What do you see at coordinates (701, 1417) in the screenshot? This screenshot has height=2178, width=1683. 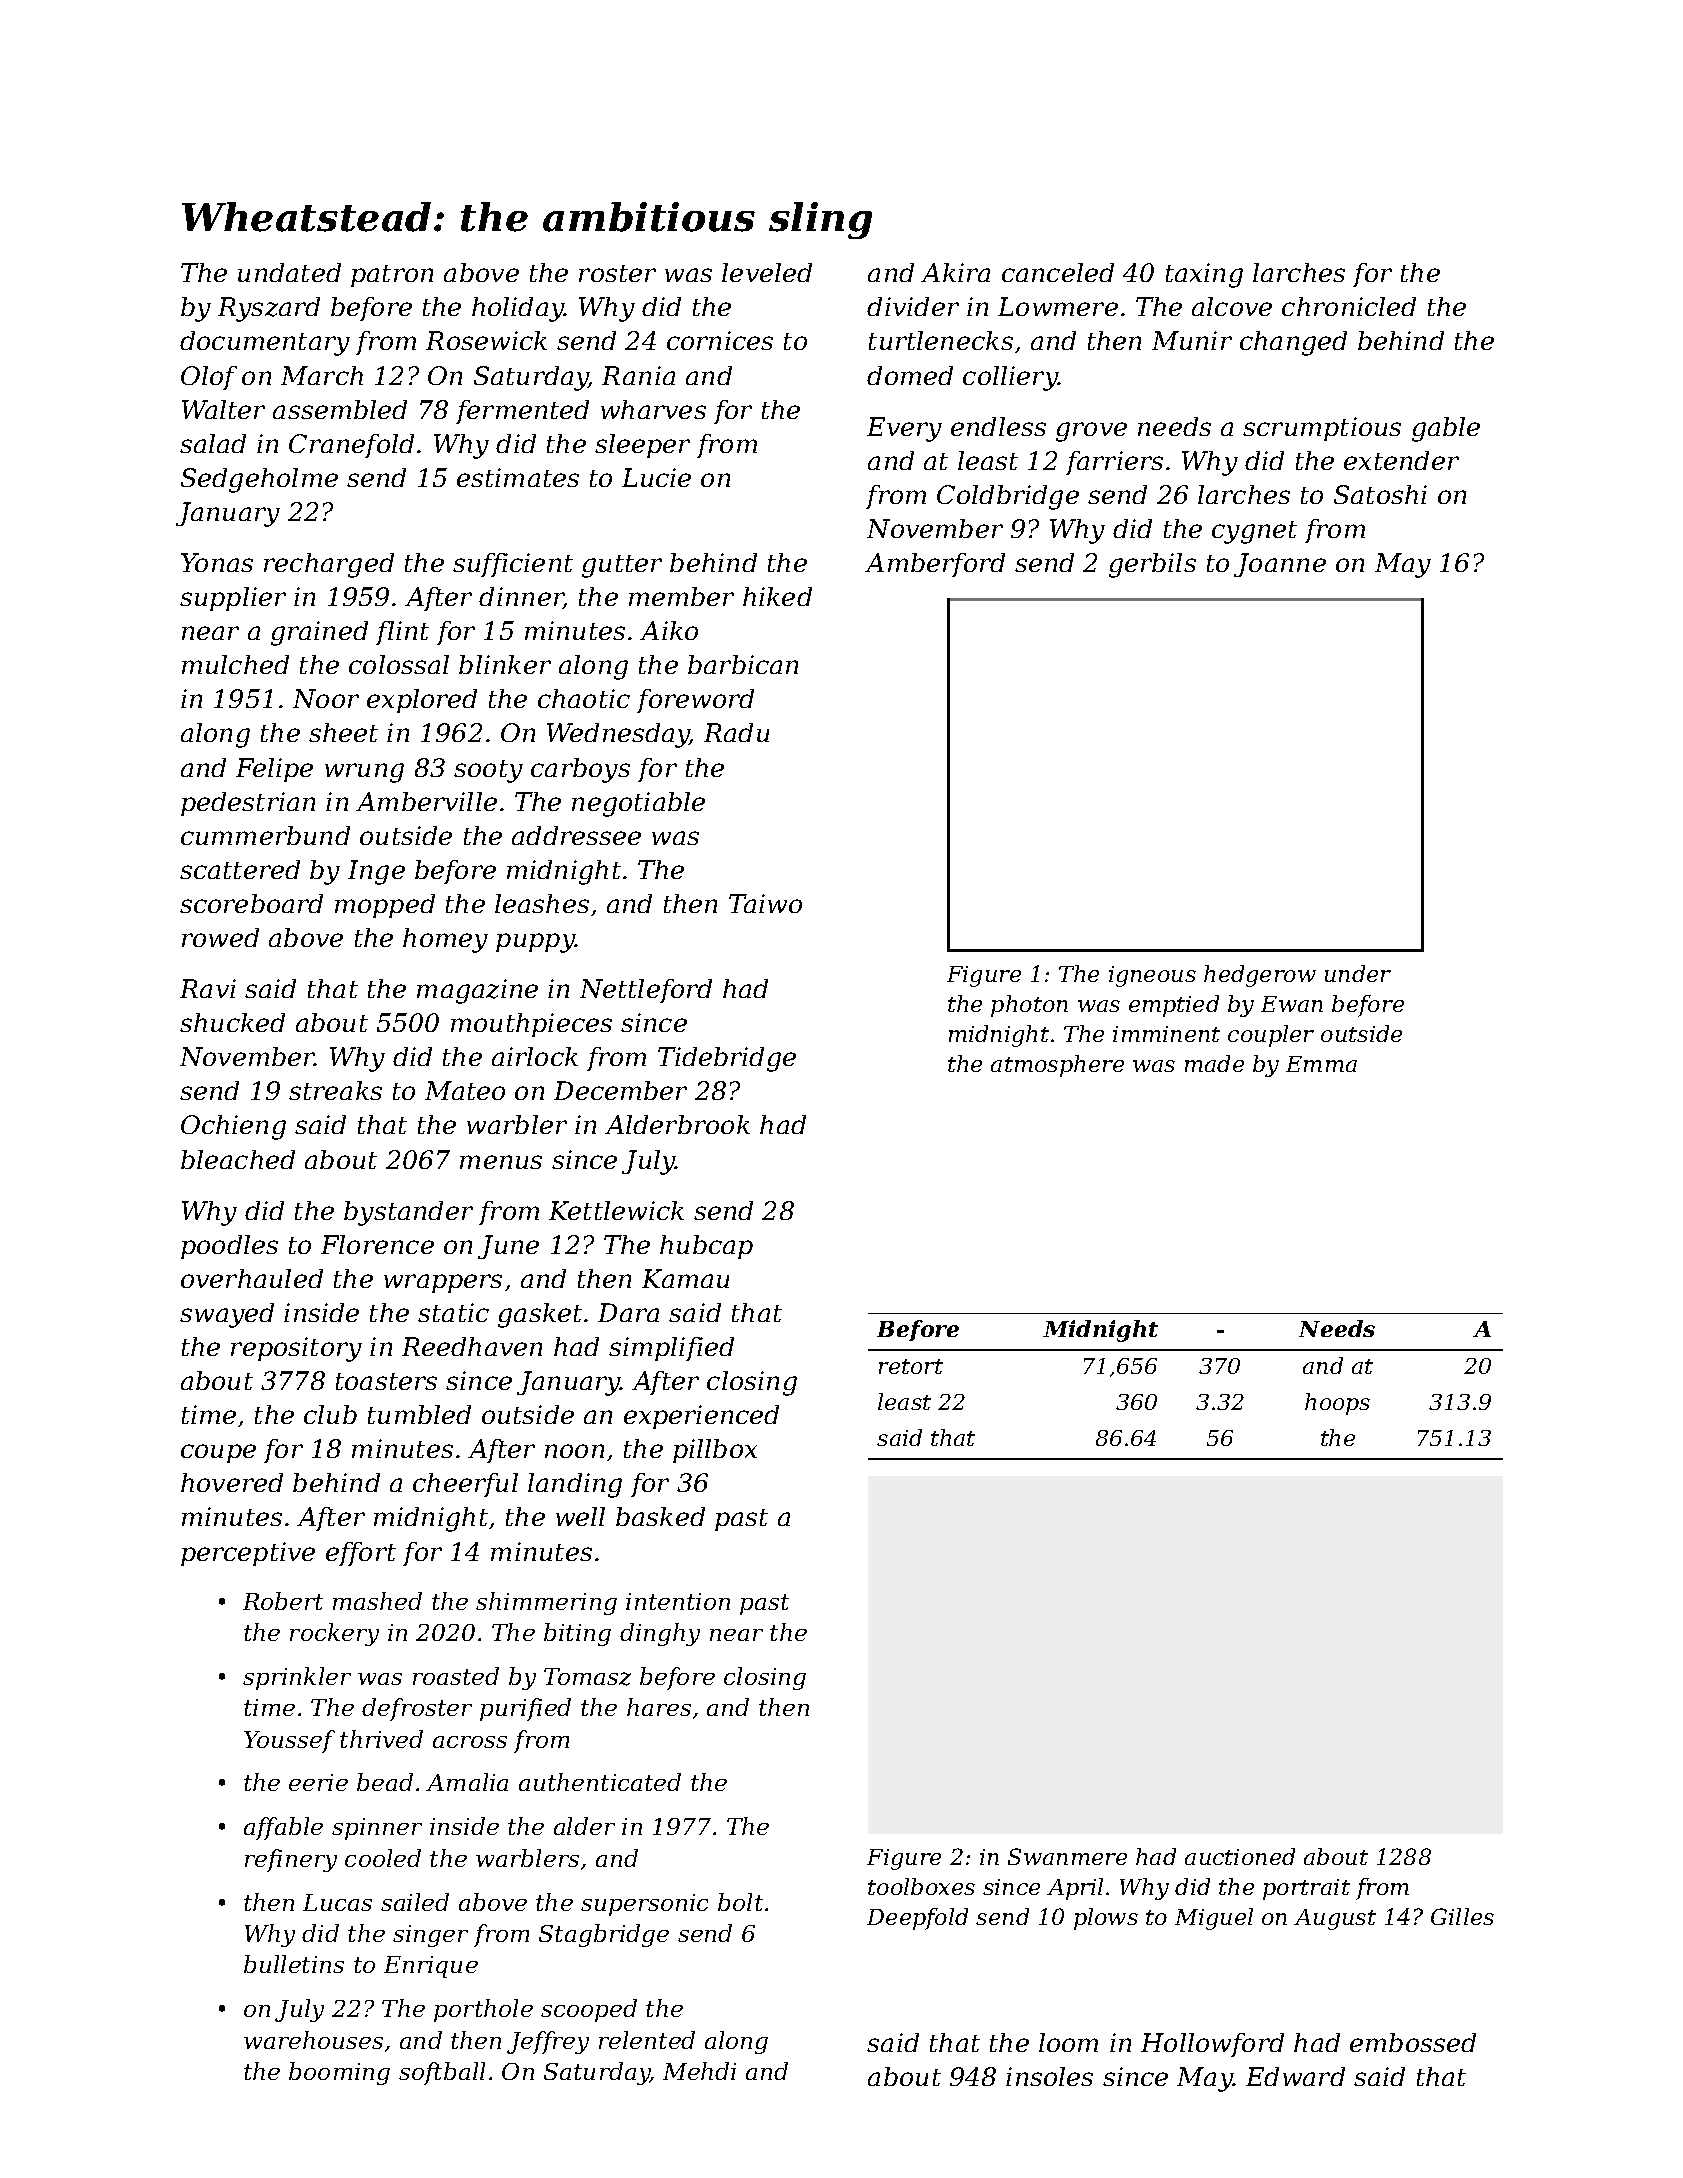 I see `experienced` at bounding box center [701, 1417].
